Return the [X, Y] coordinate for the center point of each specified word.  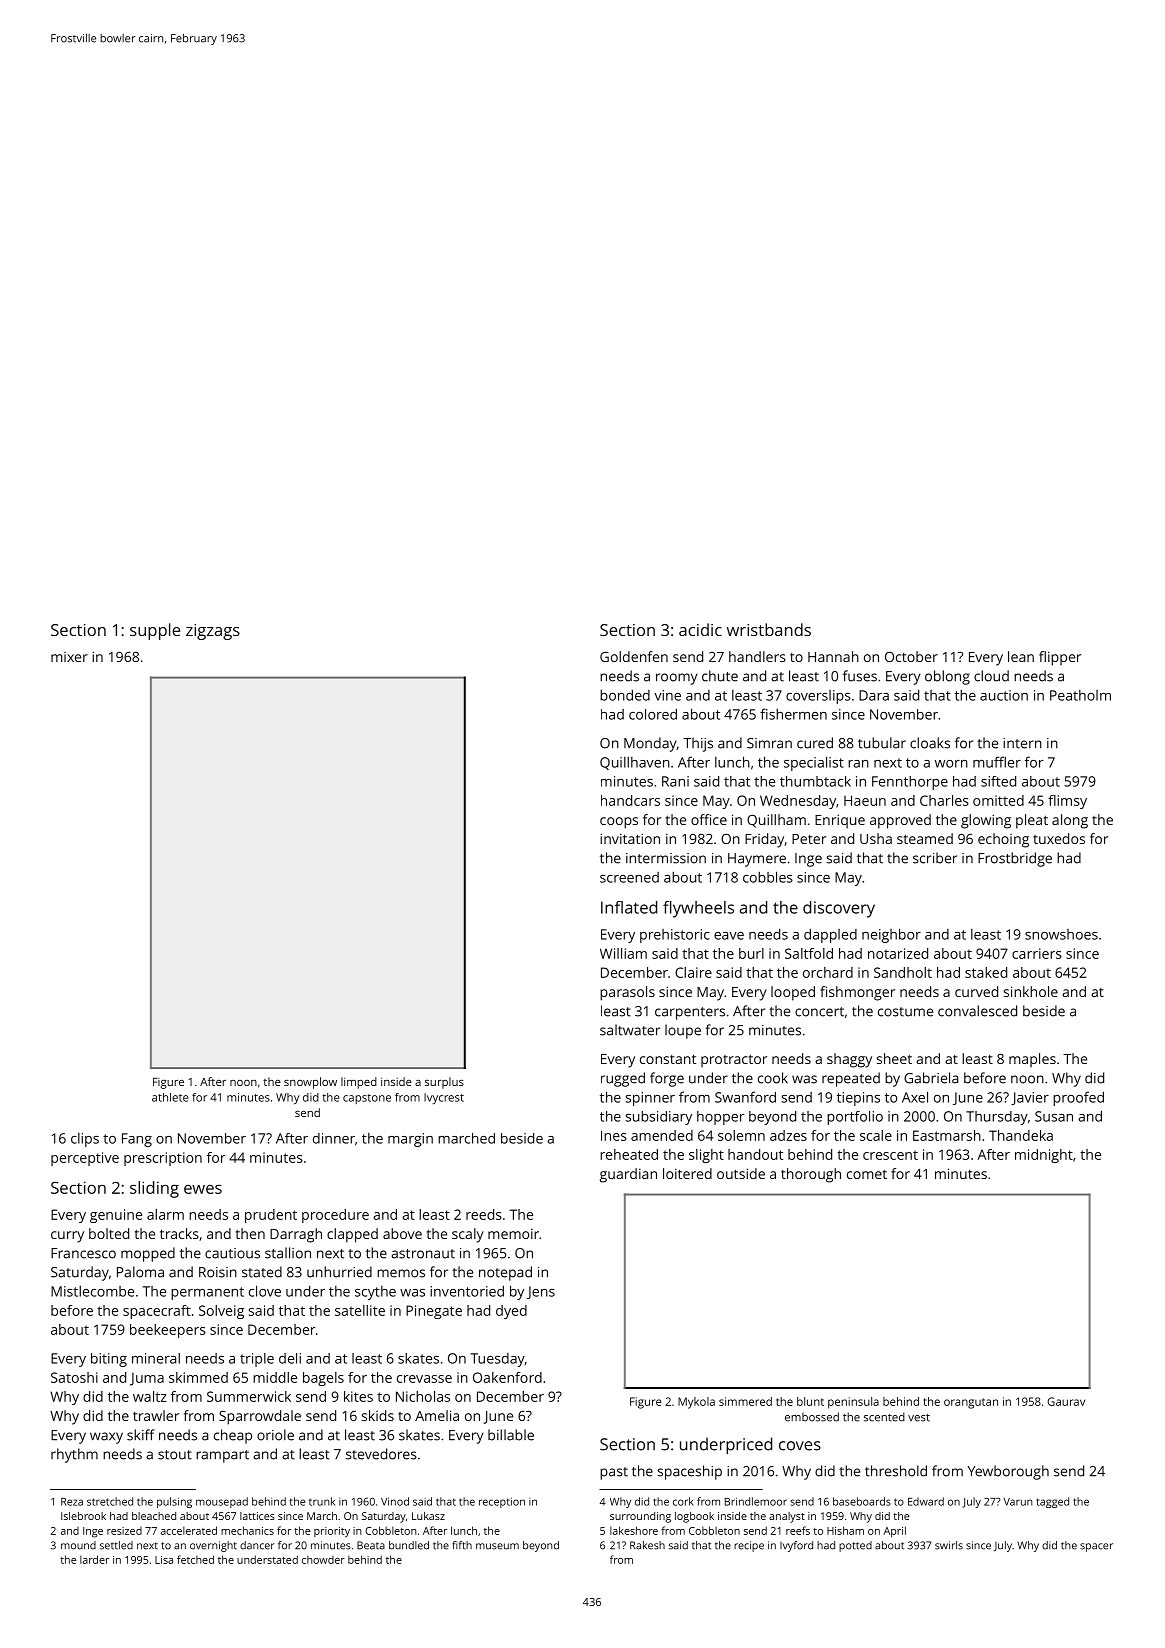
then [250, 1233]
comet [867, 1174]
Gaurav [1066, 1401]
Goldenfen [634, 656]
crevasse [424, 1379]
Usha [876, 838]
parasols [627, 993]
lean [1021, 656]
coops [619, 823]
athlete [170, 1097]
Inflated [629, 907]
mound [78, 1545]
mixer [69, 657]
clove [265, 1291]
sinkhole [1031, 991]
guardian [628, 1175]
